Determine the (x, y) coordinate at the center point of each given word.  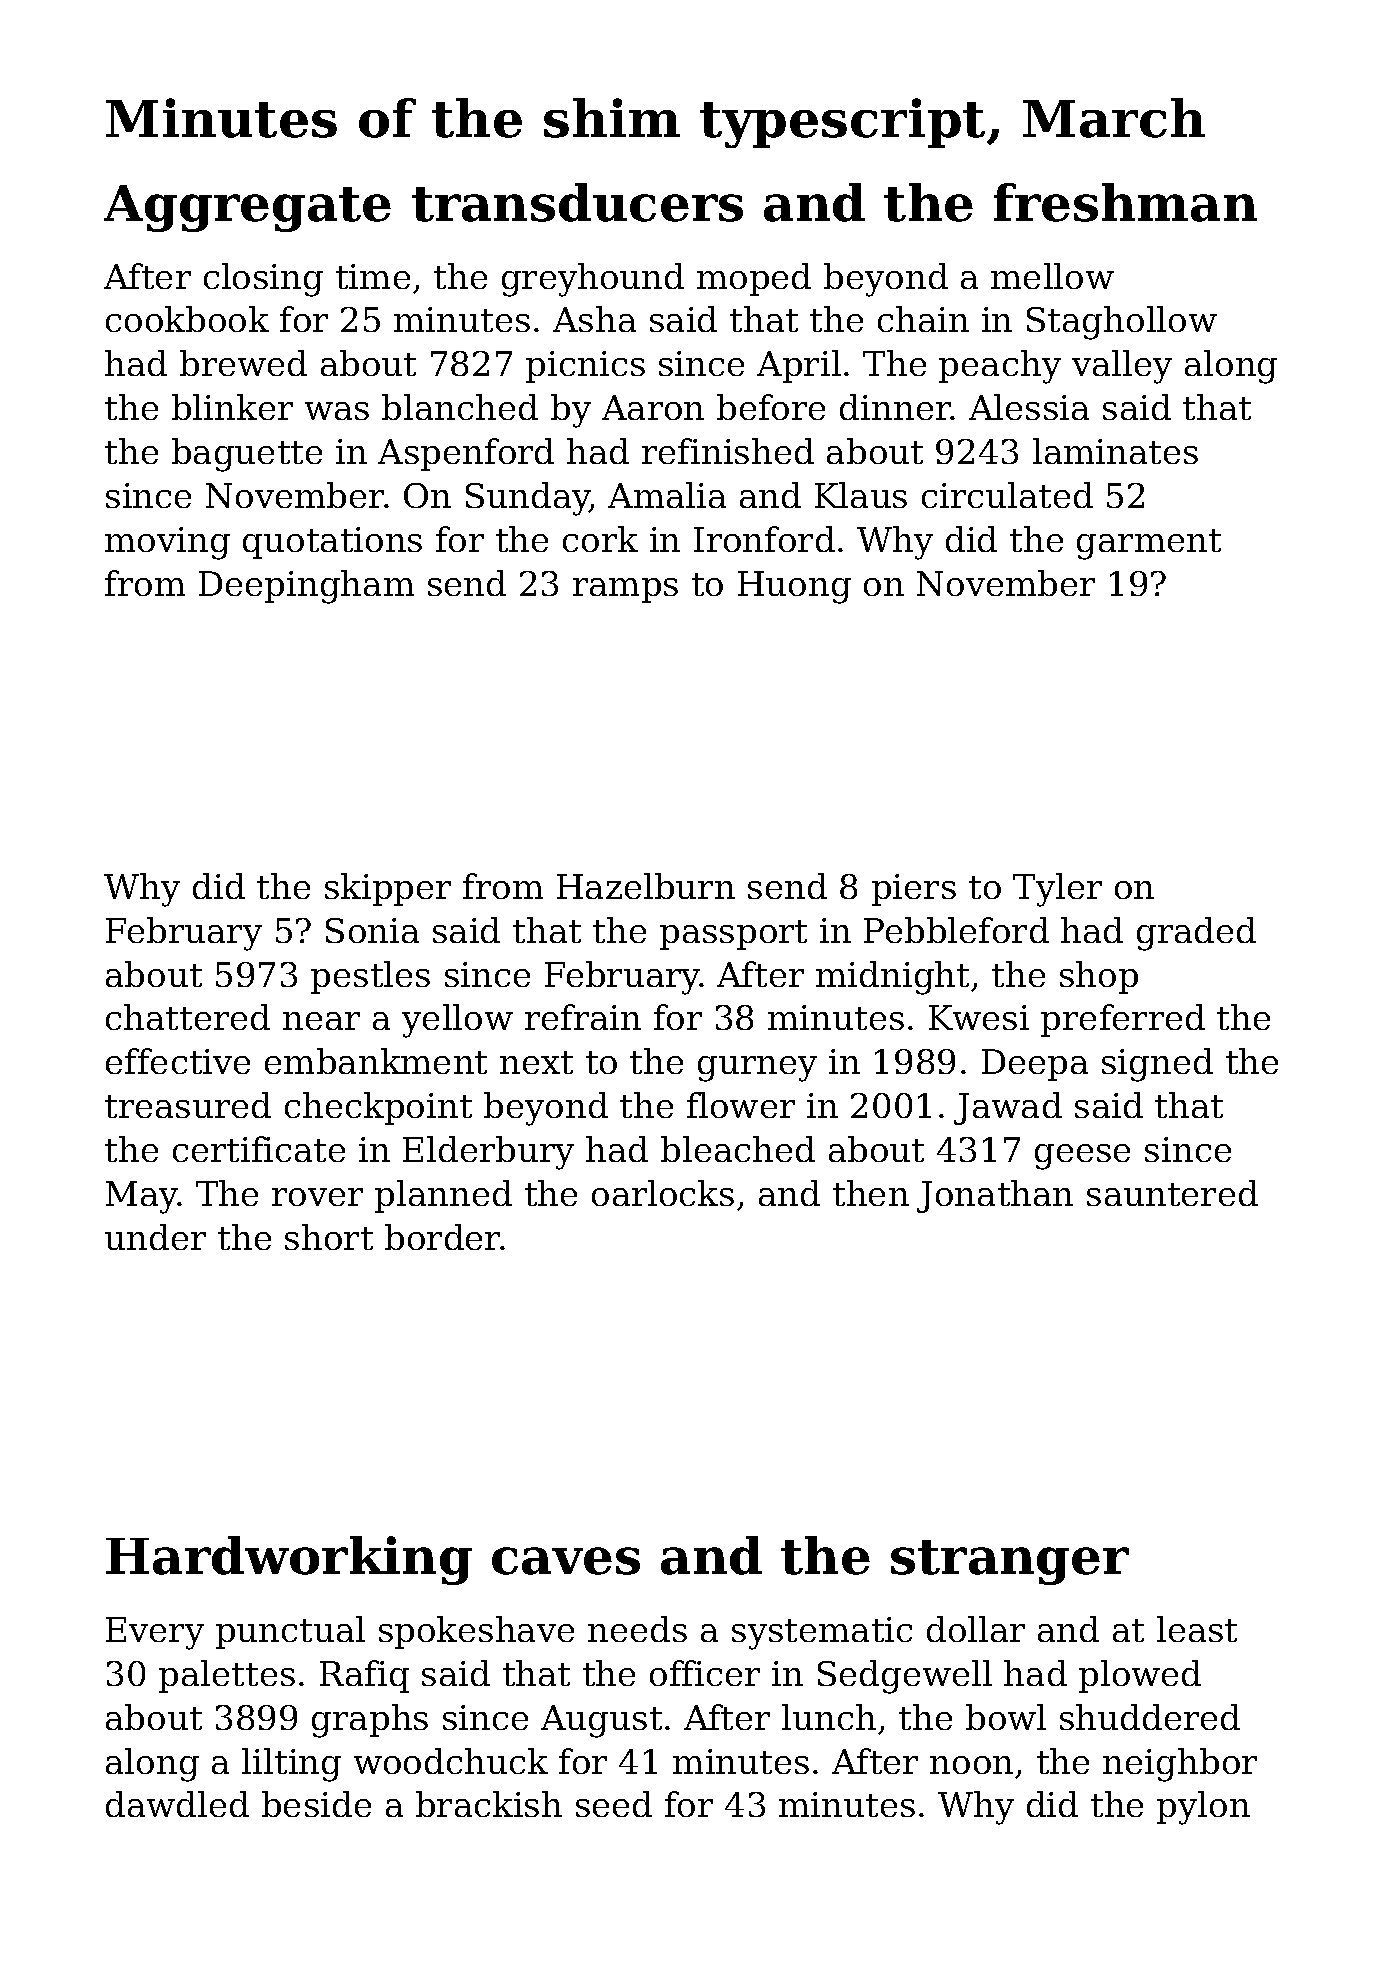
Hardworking (289, 1560)
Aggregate (247, 208)
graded (1196, 934)
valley (1122, 367)
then (871, 1193)
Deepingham (306, 587)
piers (914, 890)
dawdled (177, 1804)
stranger (1010, 1562)
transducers (577, 202)
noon (971, 1765)
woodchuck (451, 1761)
